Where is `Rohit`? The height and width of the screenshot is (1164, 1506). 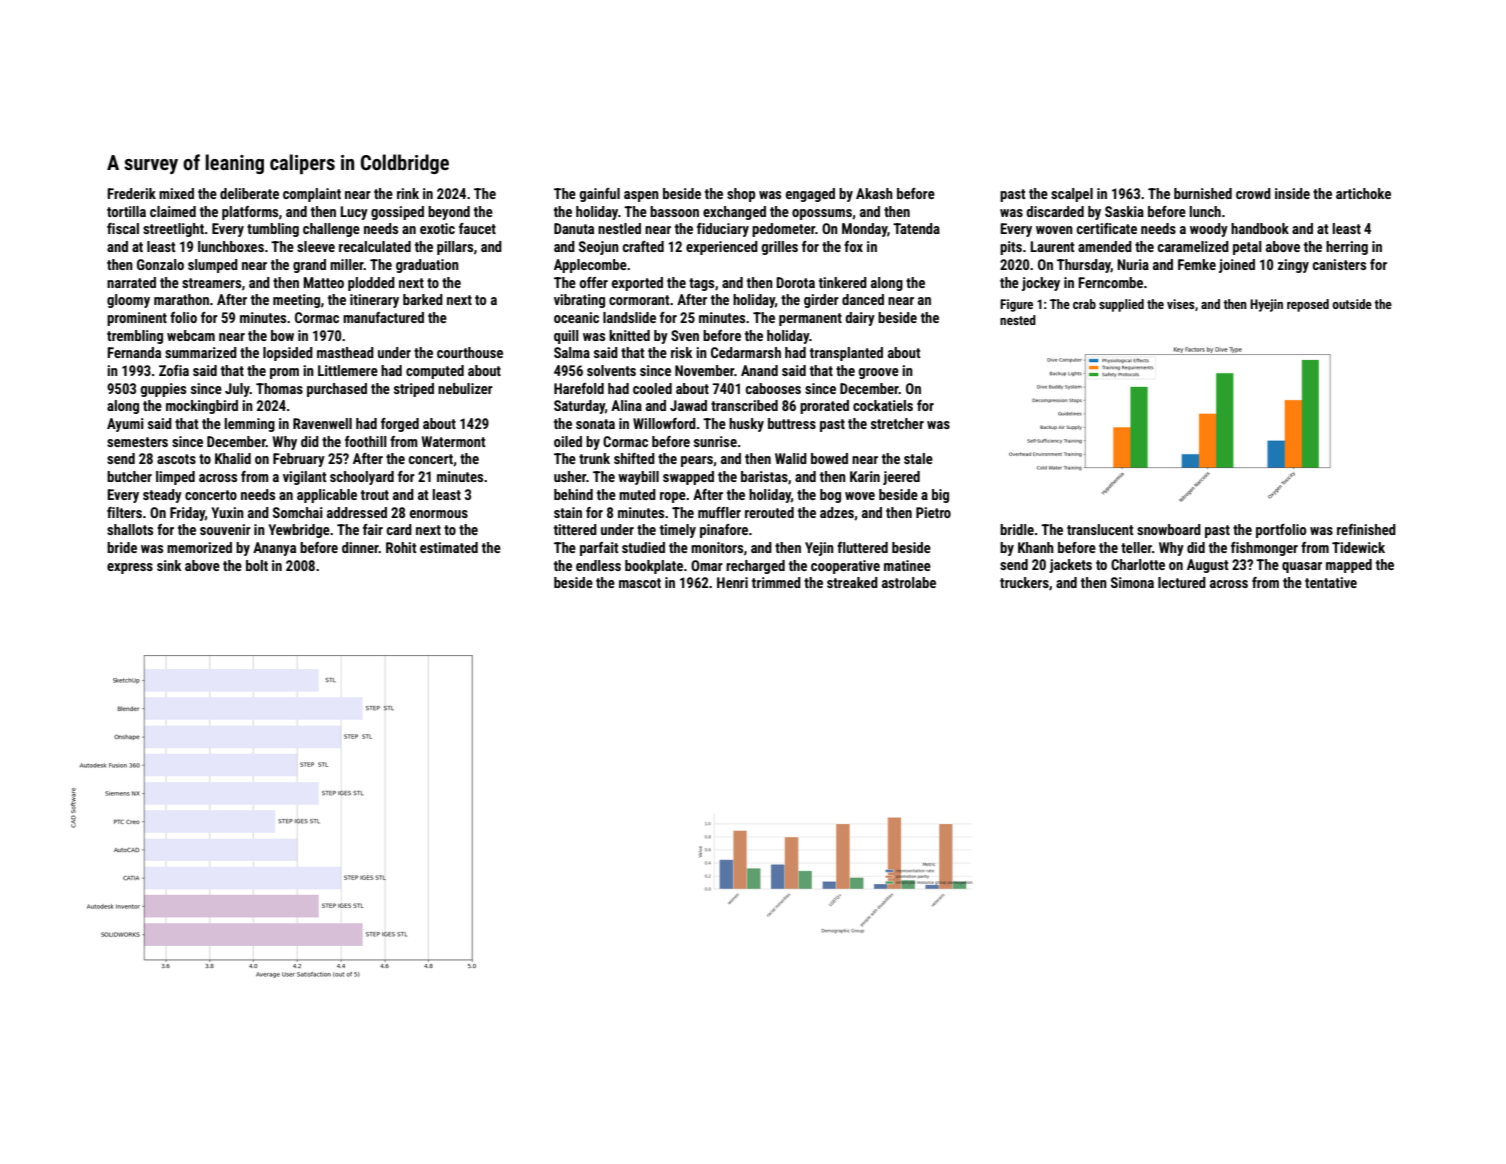
Rohit is located at coordinates (401, 547).
